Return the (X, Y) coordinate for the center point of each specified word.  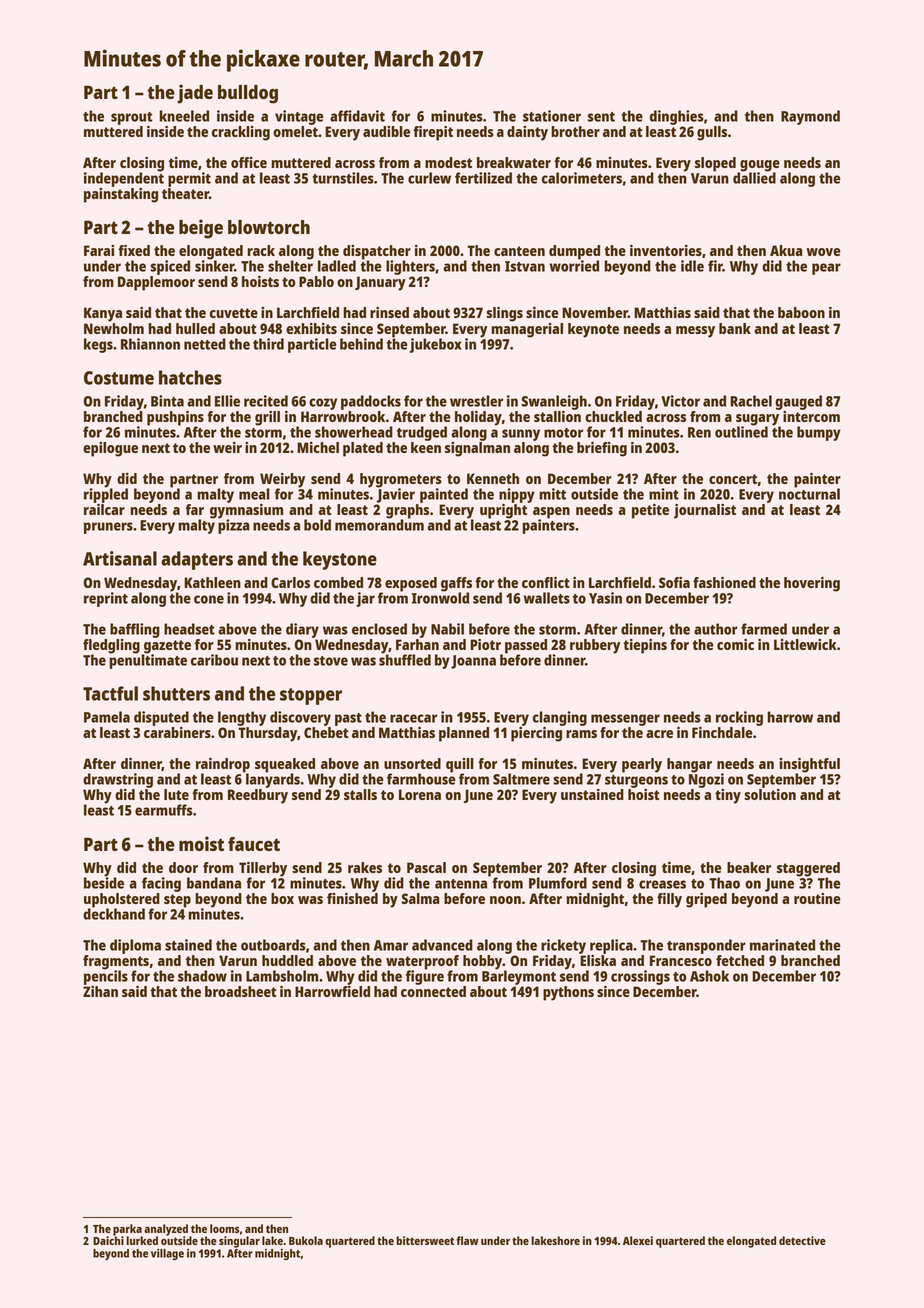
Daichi (108, 1240)
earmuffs (164, 810)
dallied (754, 178)
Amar (391, 945)
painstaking (121, 195)
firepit (433, 133)
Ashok (709, 976)
